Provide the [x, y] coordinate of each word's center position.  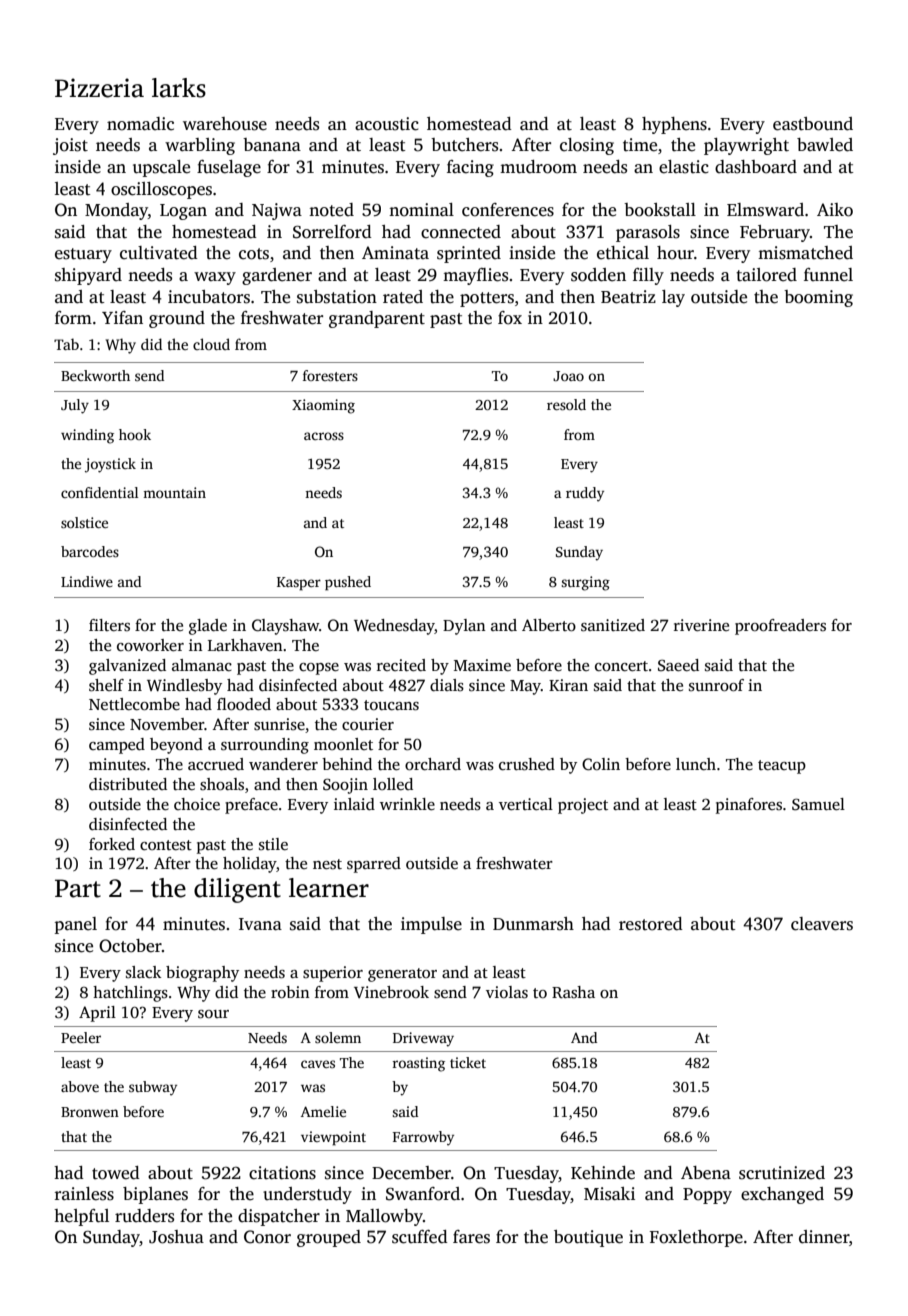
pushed [348, 583]
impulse [431, 925]
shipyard [88, 276]
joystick [110, 465]
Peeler [81, 1037]
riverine [701, 625]
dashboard [756, 167]
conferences [508, 210]
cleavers [822, 924]
